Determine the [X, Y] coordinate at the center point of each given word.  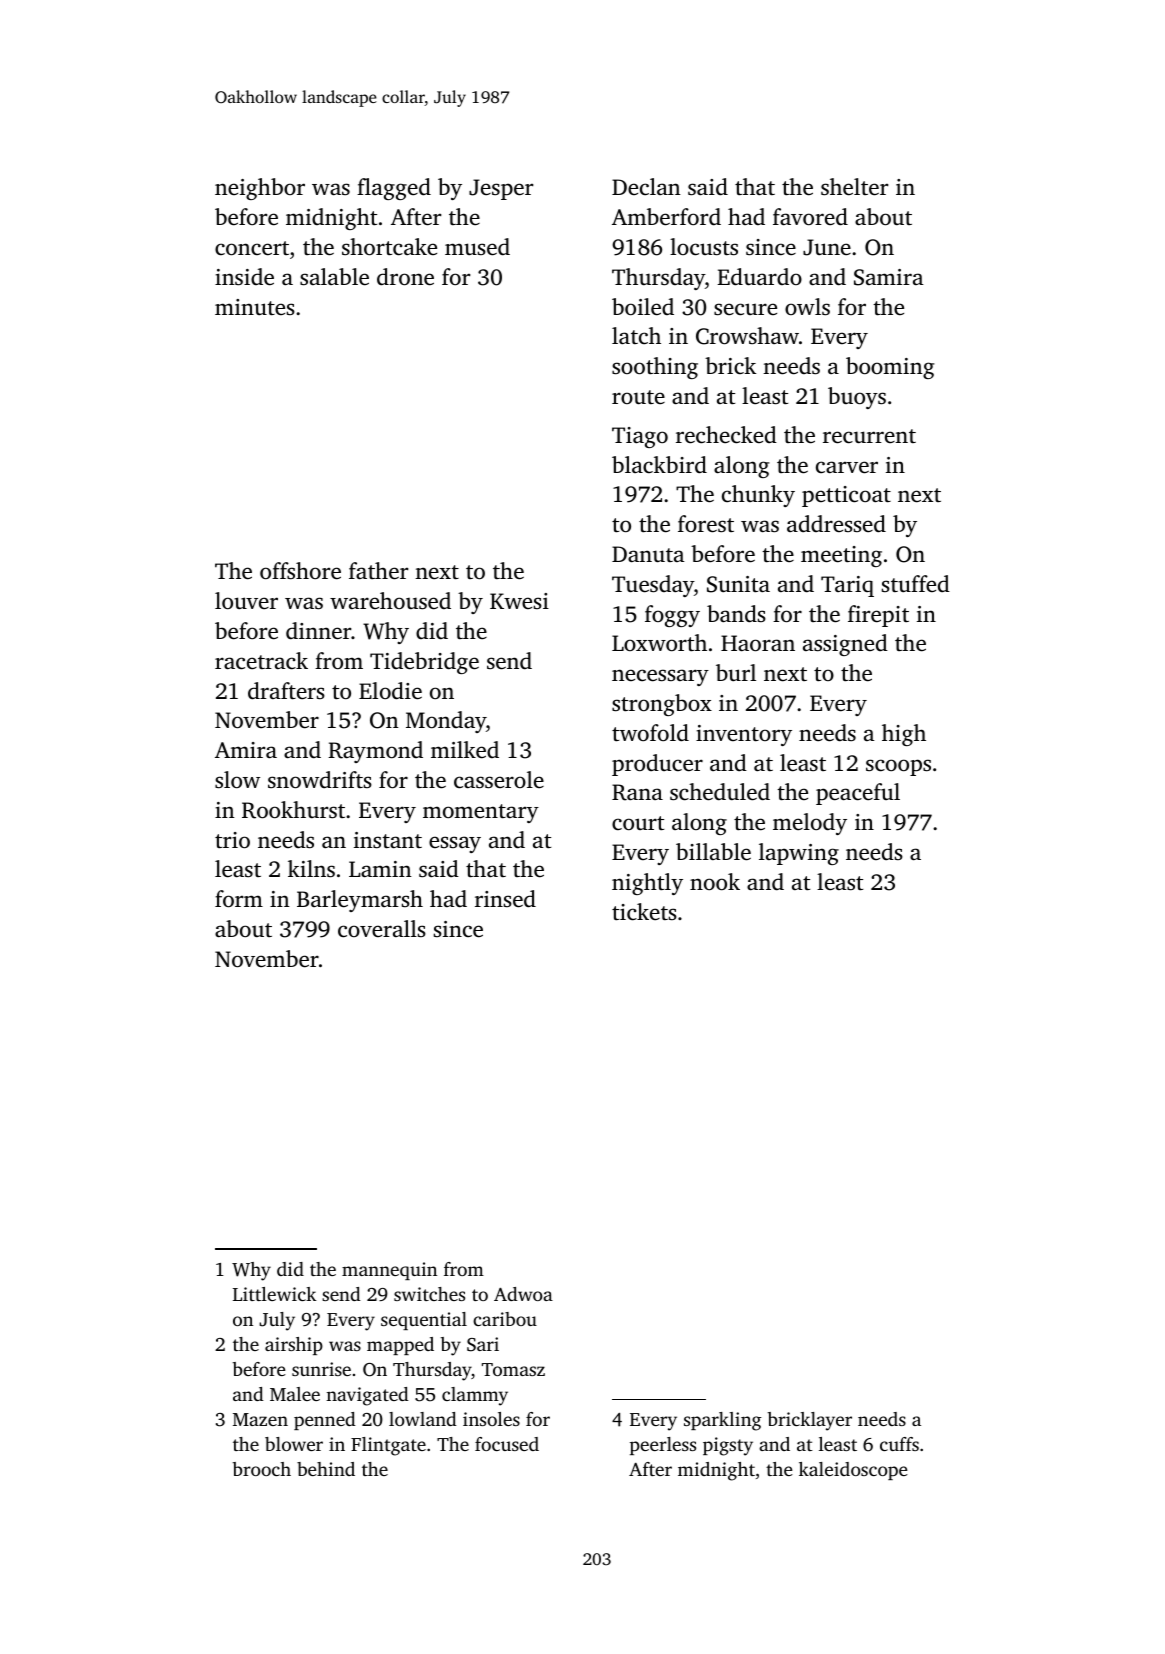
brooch [262, 1469]
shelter [854, 187]
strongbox [662, 705]
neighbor [260, 189]
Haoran [758, 643]
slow [237, 779]
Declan [646, 186]
